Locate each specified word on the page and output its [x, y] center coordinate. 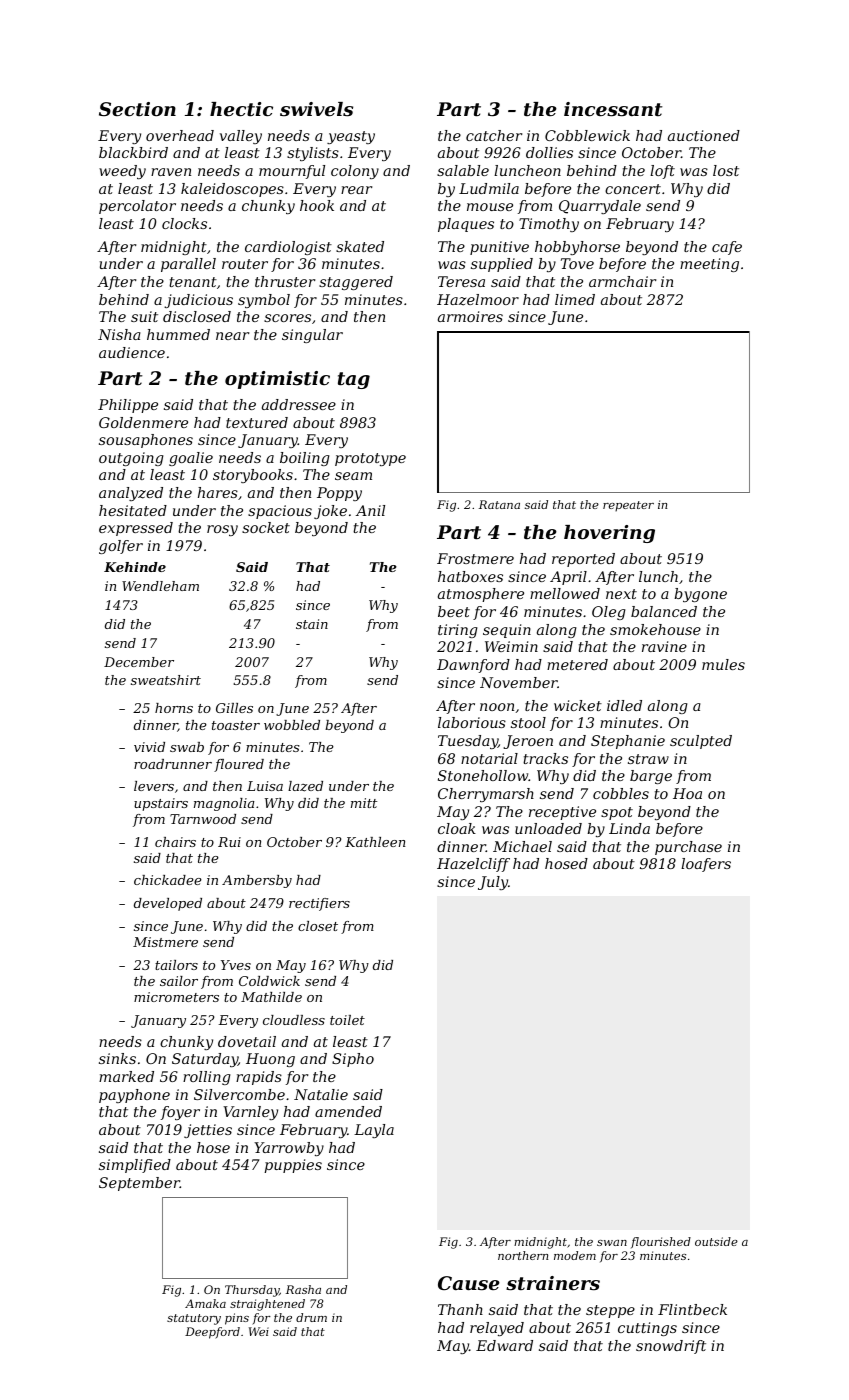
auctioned [704, 135]
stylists [313, 154]
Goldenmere [143, 422]
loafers [706, 865]
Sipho [353, 1060]
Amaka [205, 1303]
